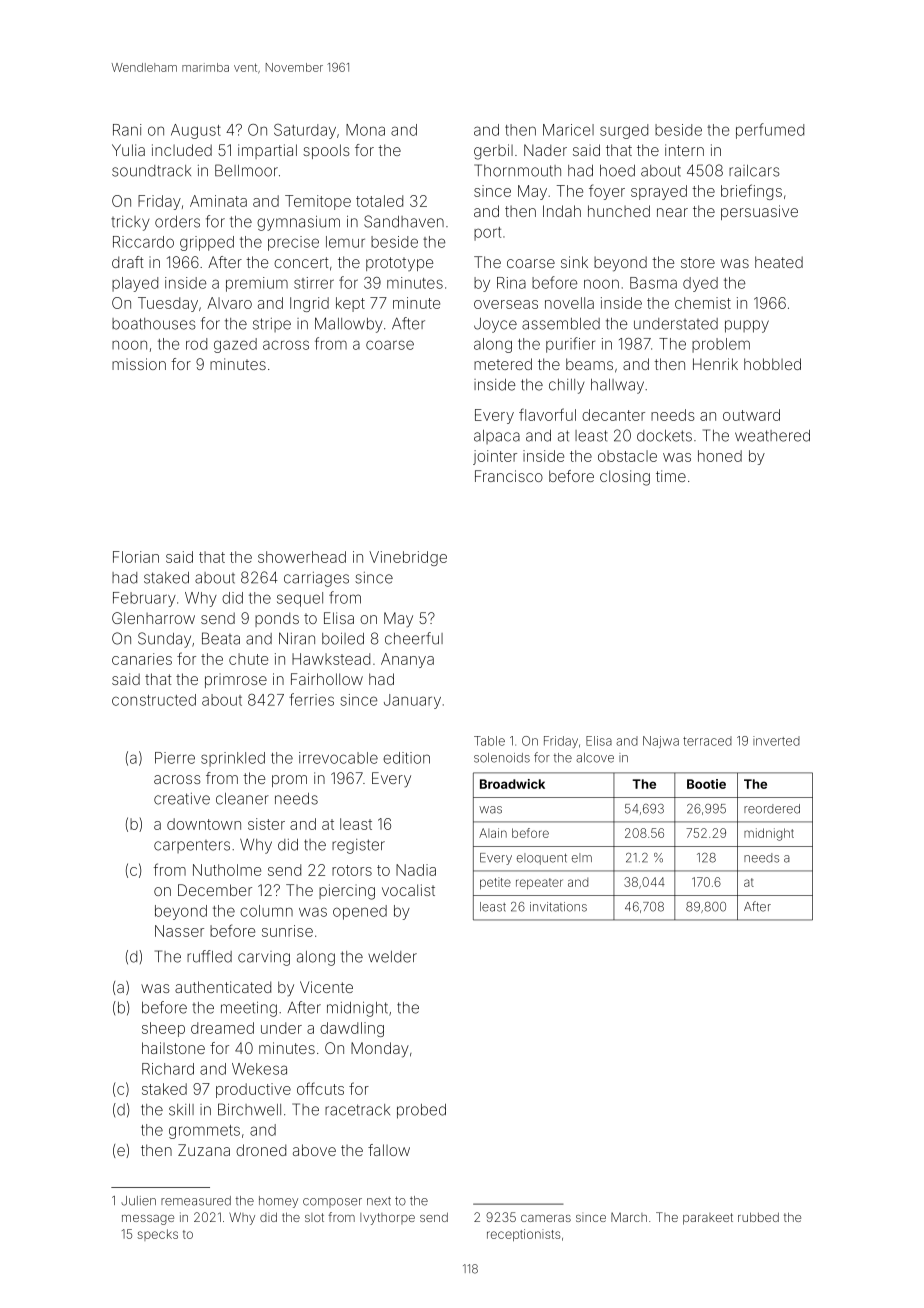 The width and height of the image is (924, 1308). I want to click on alpaca, so click(497, 437).
